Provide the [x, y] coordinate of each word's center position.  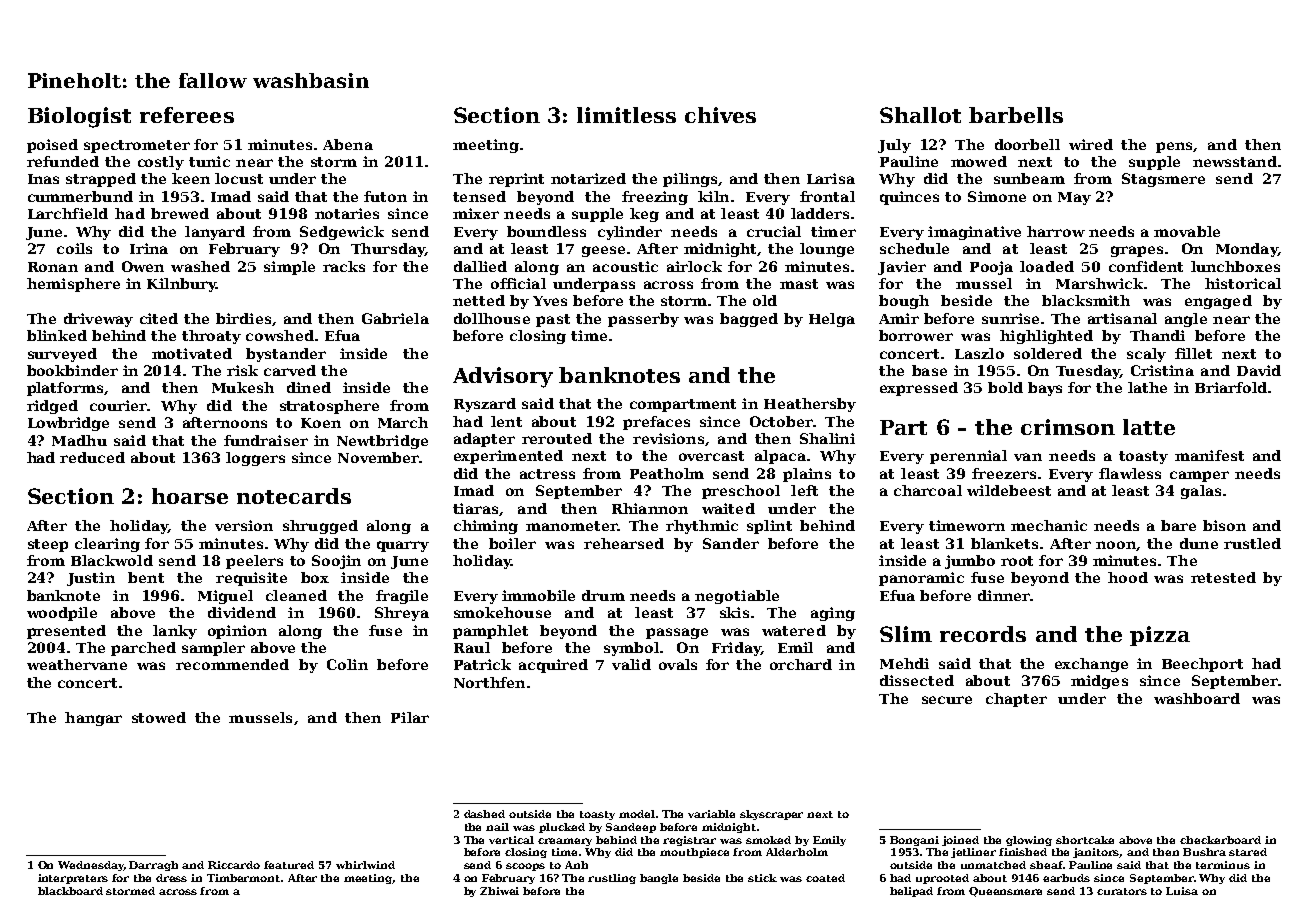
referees [187, 115]
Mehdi [904, 663]
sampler [213, 649]
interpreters [73, 879]
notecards [294, 496]
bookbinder [72, 370]
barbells [1016, 115]
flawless [1130, 473]
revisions [668, 438]
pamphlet [490, 632]
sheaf [1046, 865]
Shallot [920, 115]
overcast [711, 456]
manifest [1209, 455]
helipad [911, 892]
